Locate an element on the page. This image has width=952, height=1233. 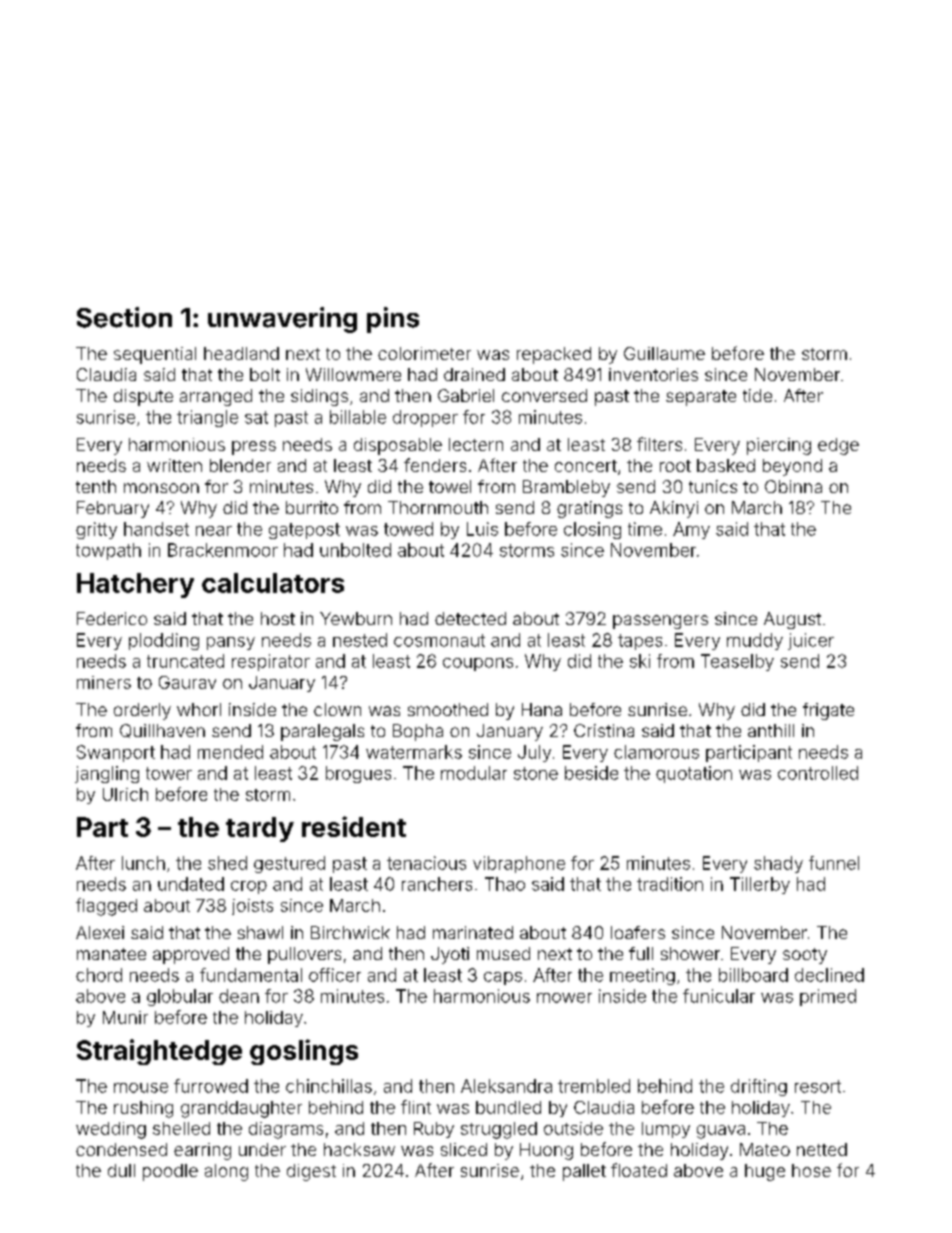
unwavering is located at coordinates (282, 320).
